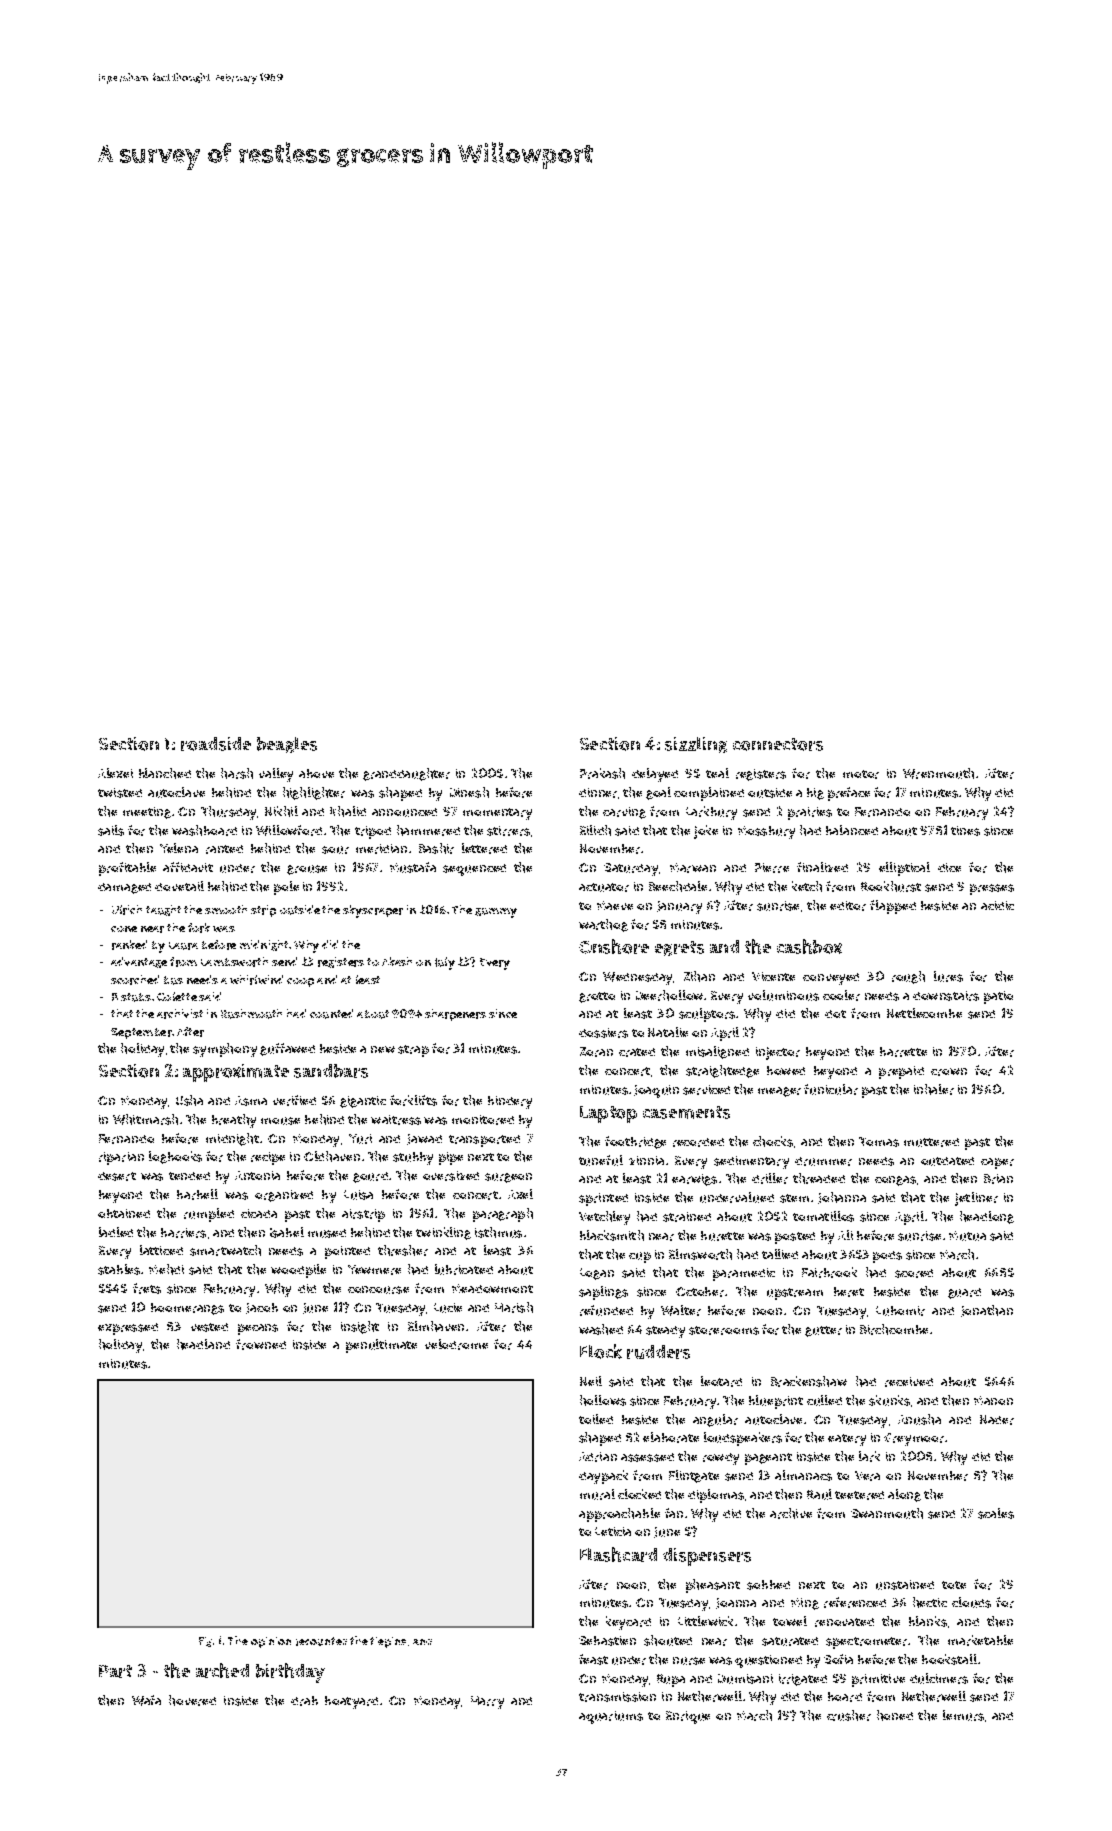  I want to click on crown, so click(949, 1072).
